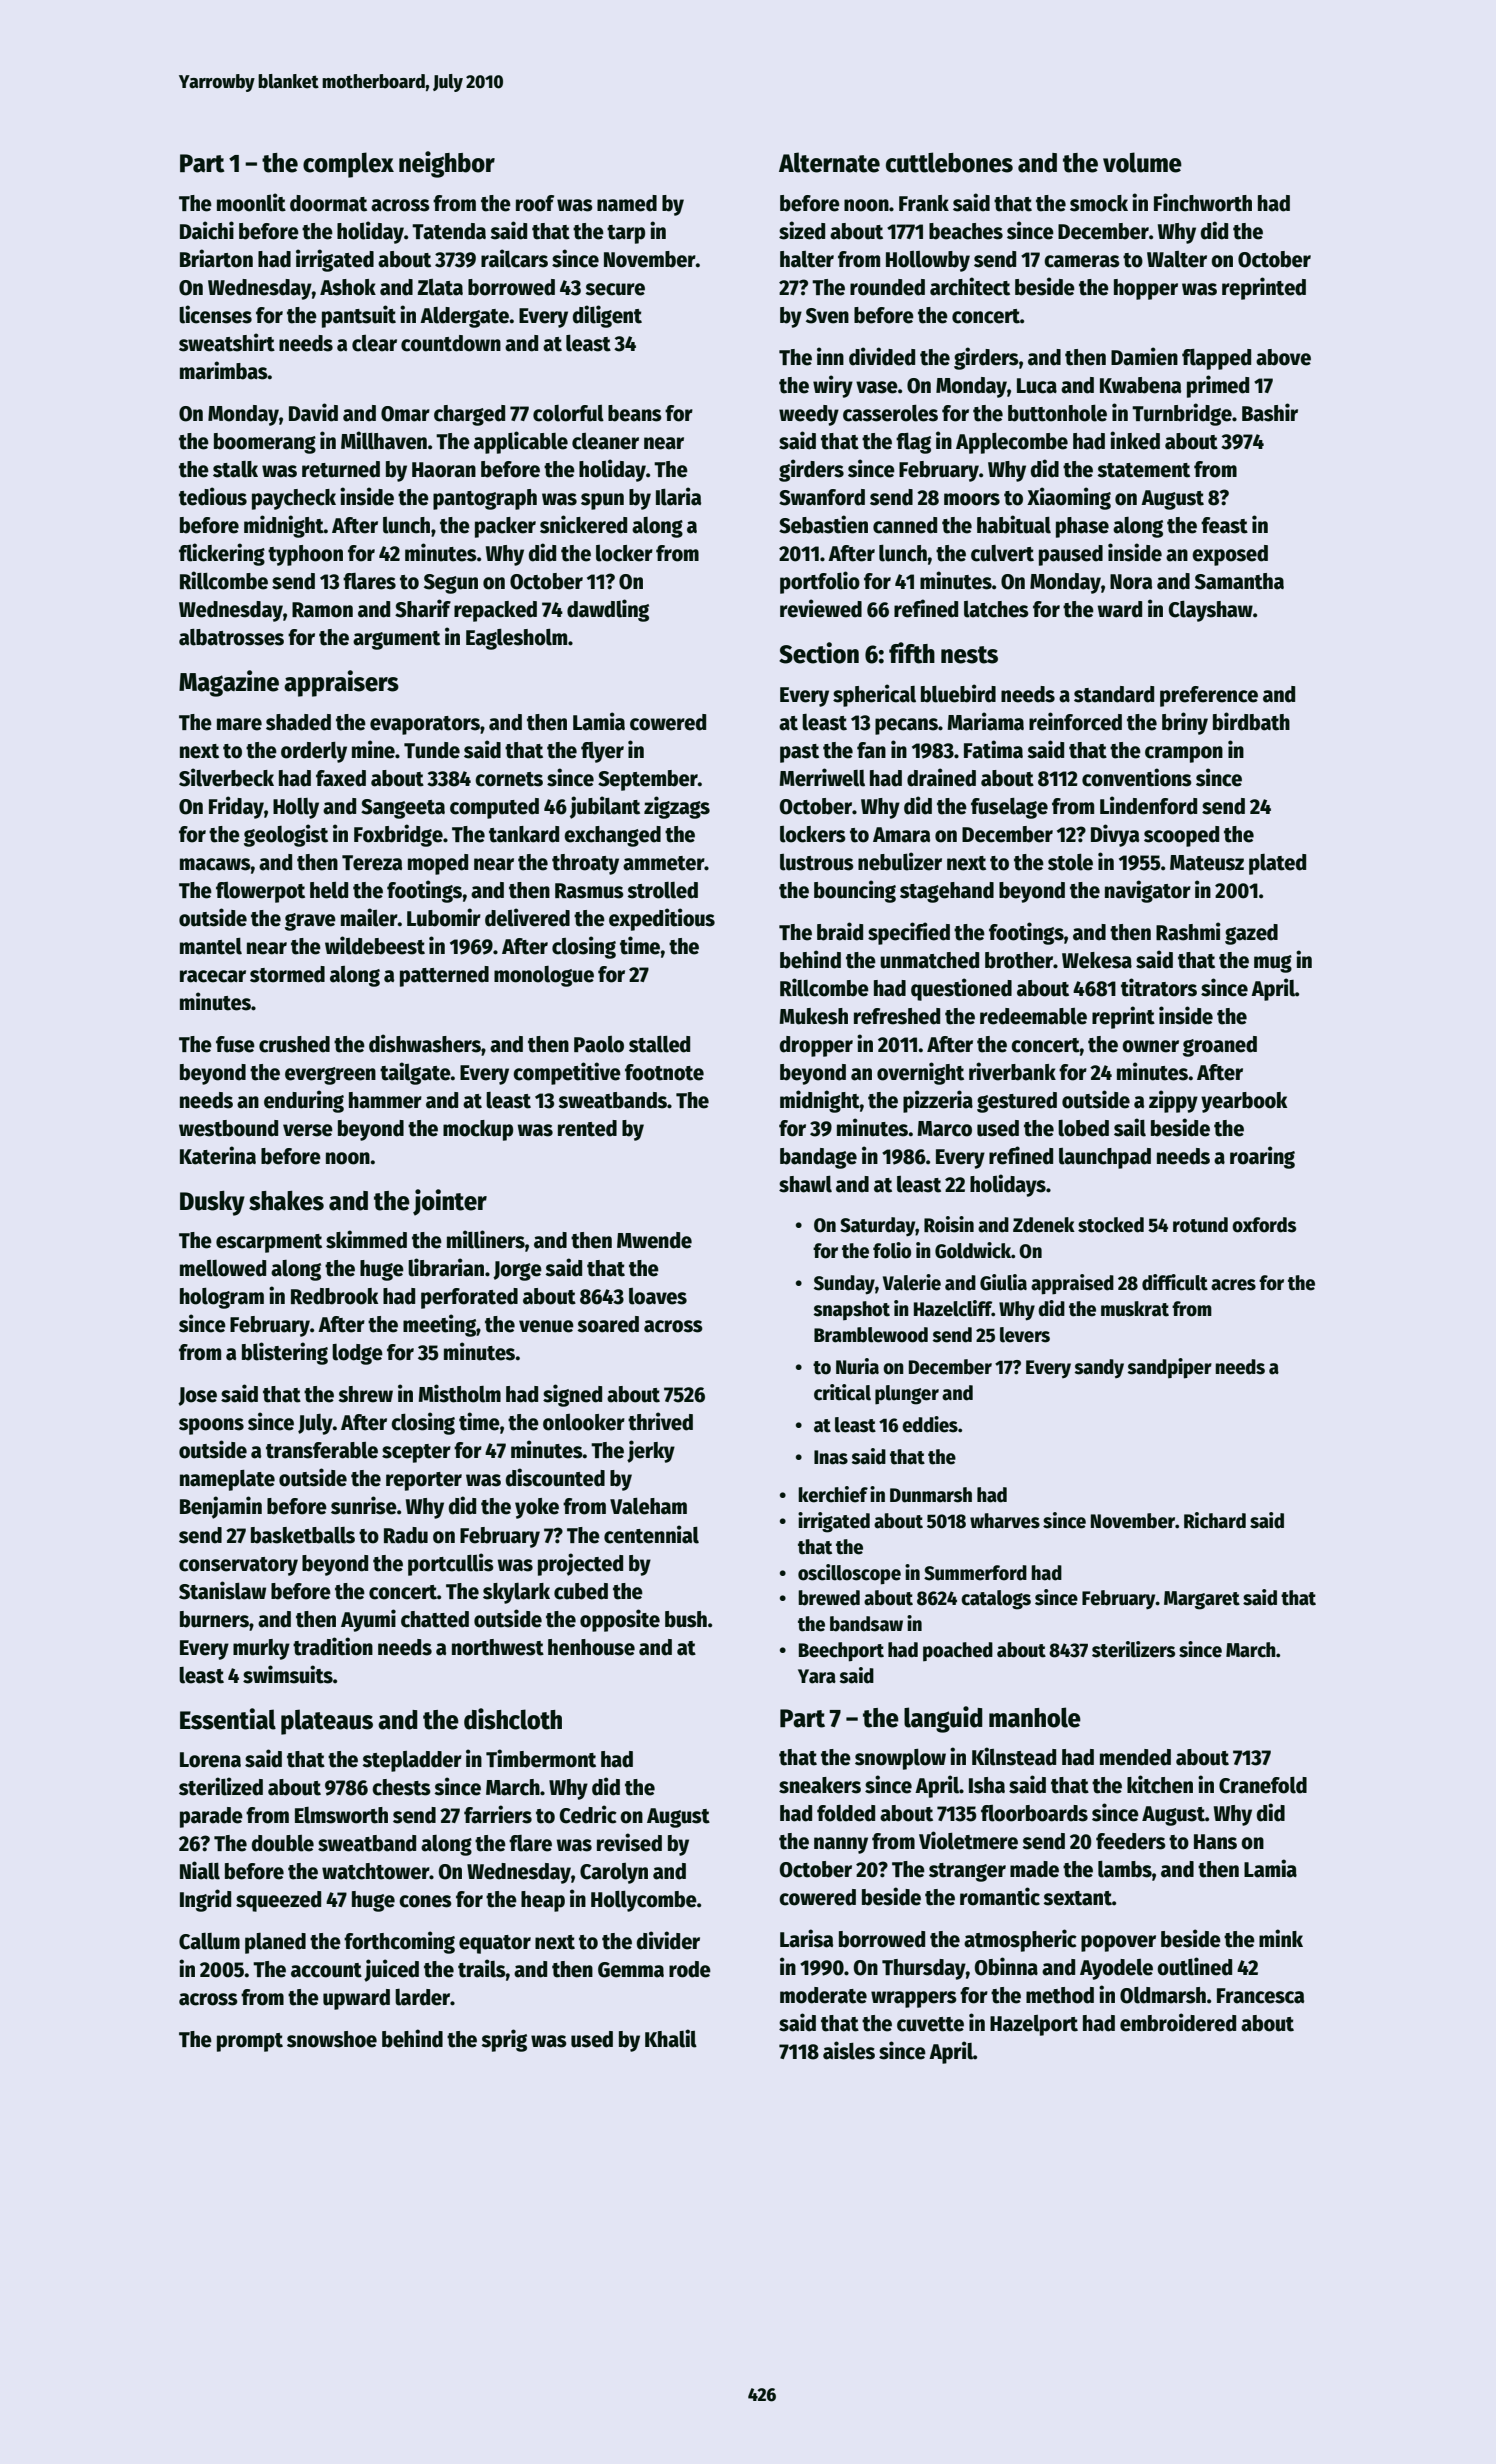 This screenshot has width=1496, height=2464. Describe the element at coordinates (620, 1620) in the screenshot. I see `opposite` at that location.
